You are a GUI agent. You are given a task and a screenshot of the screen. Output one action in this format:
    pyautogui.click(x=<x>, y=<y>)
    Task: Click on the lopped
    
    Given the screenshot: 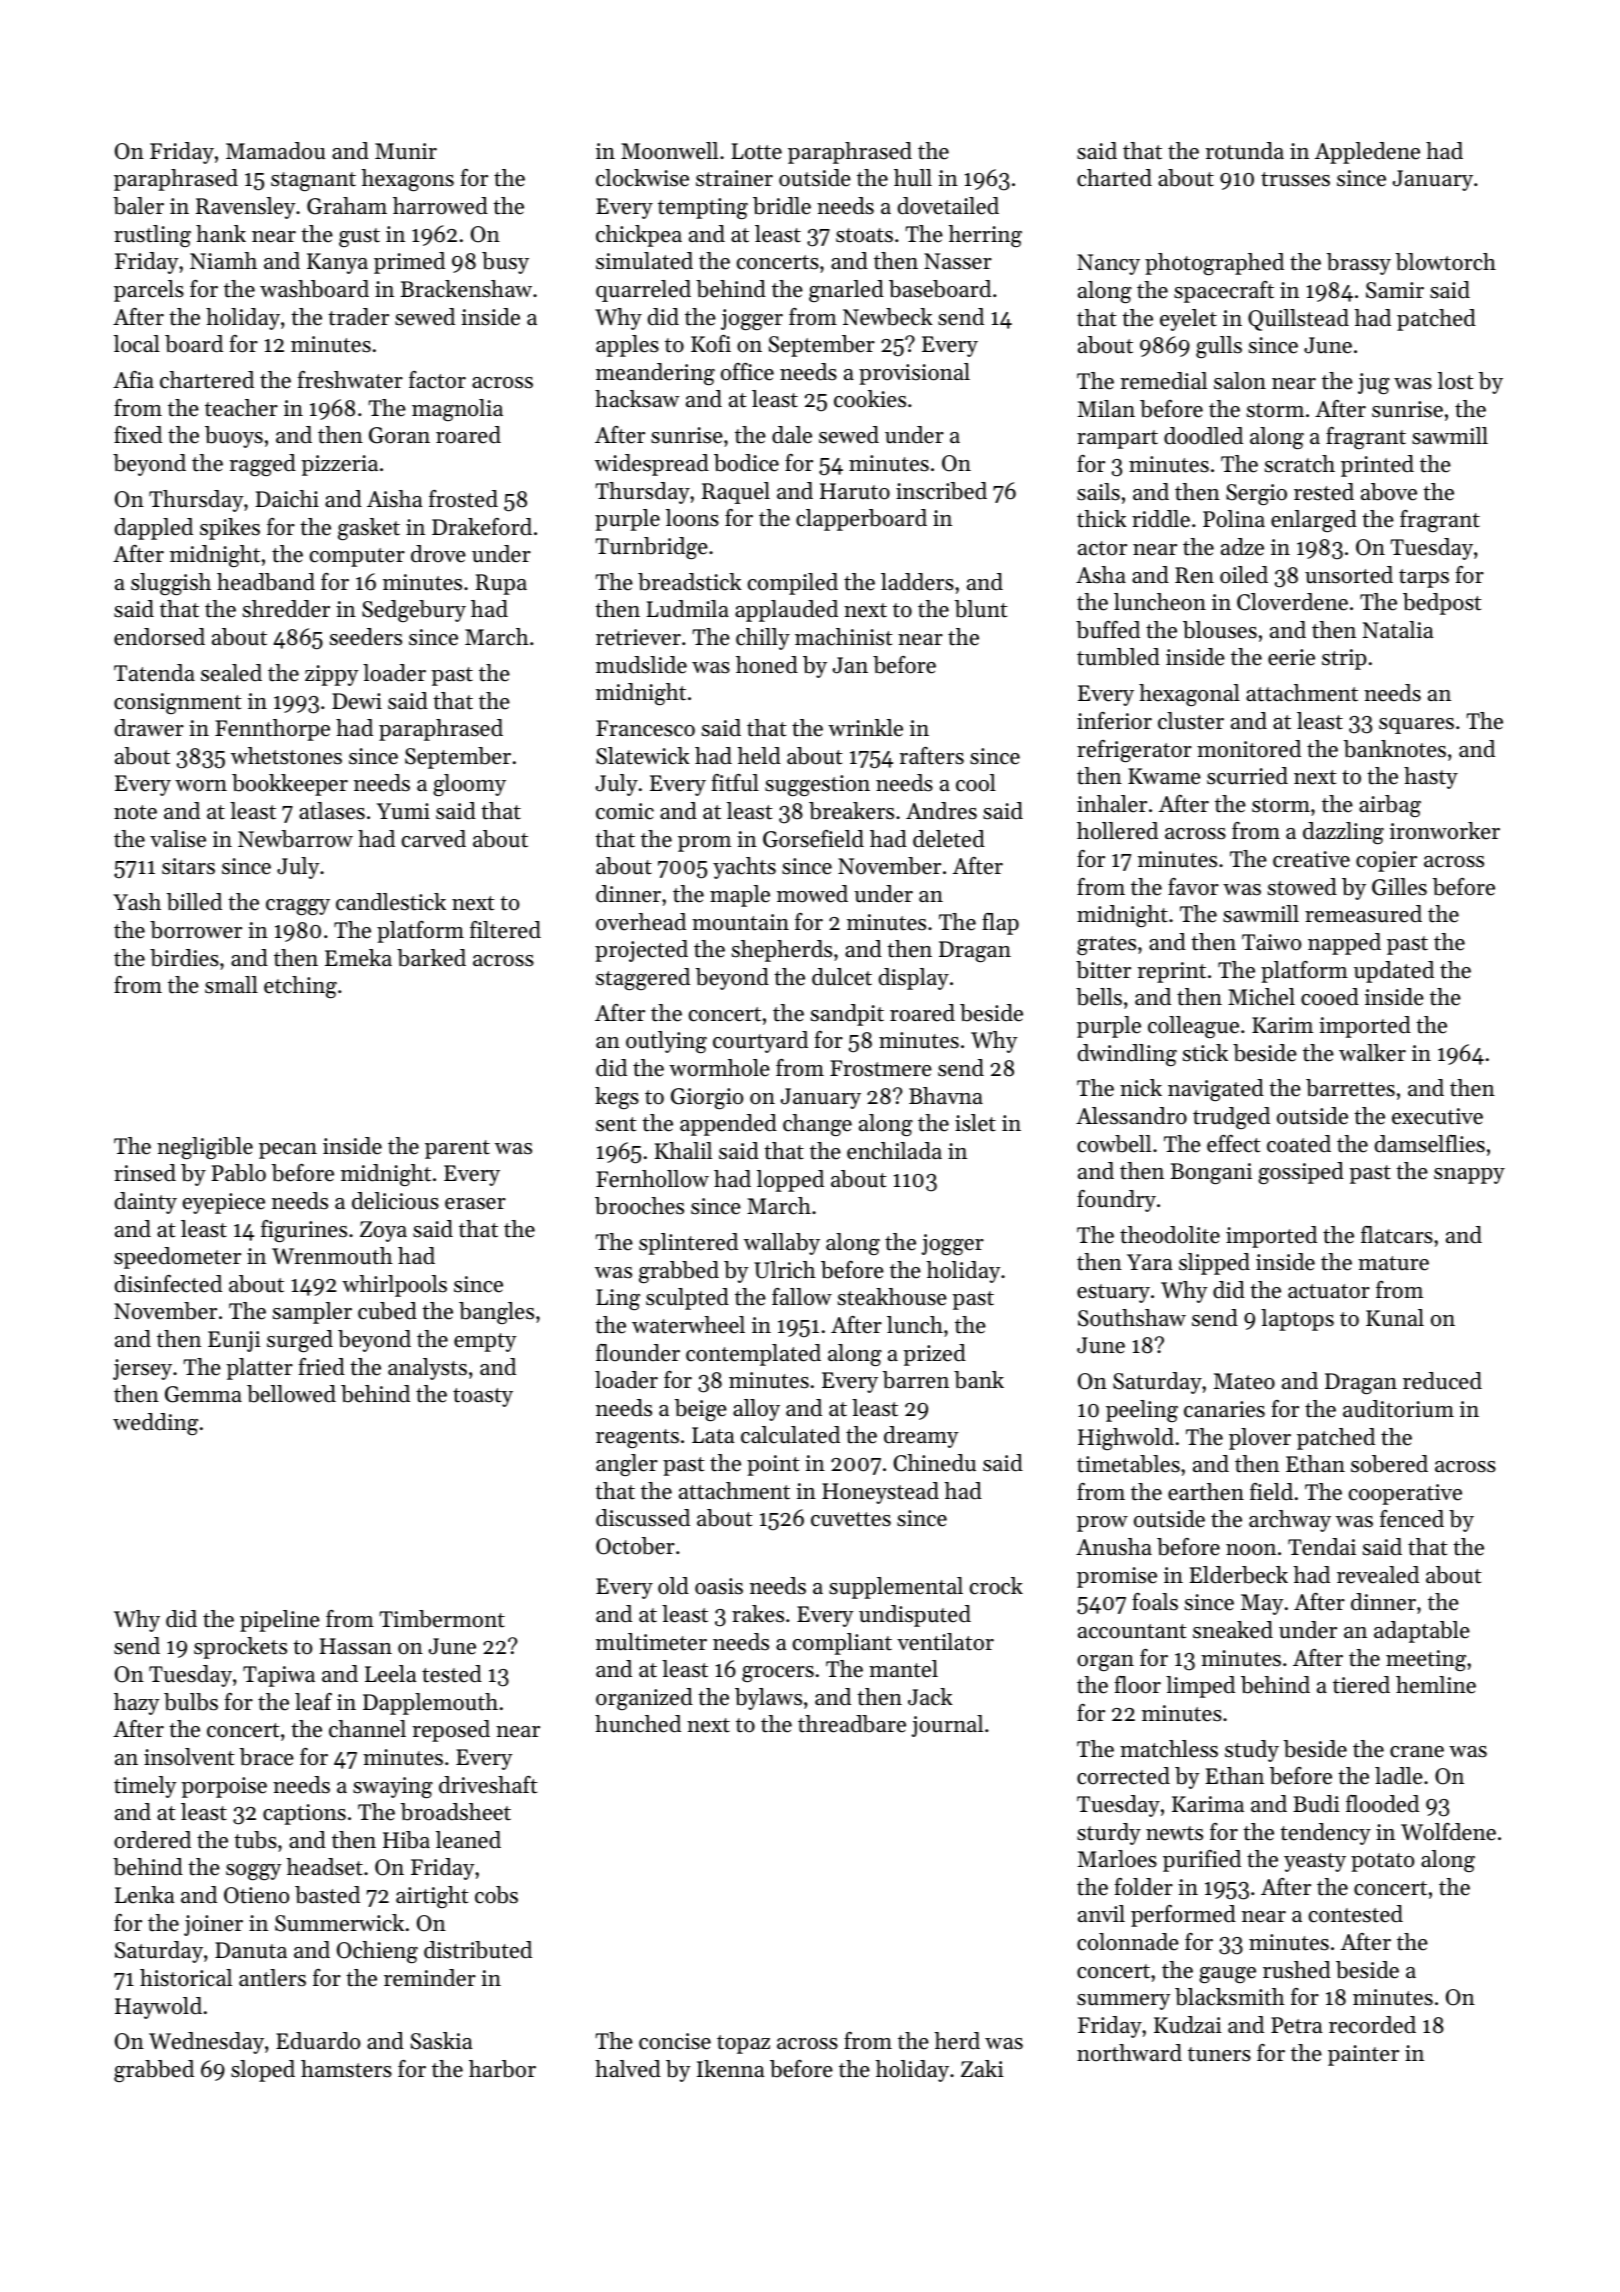 What is the action you would take?
    pyautogui.click(x=790, y=1181)
